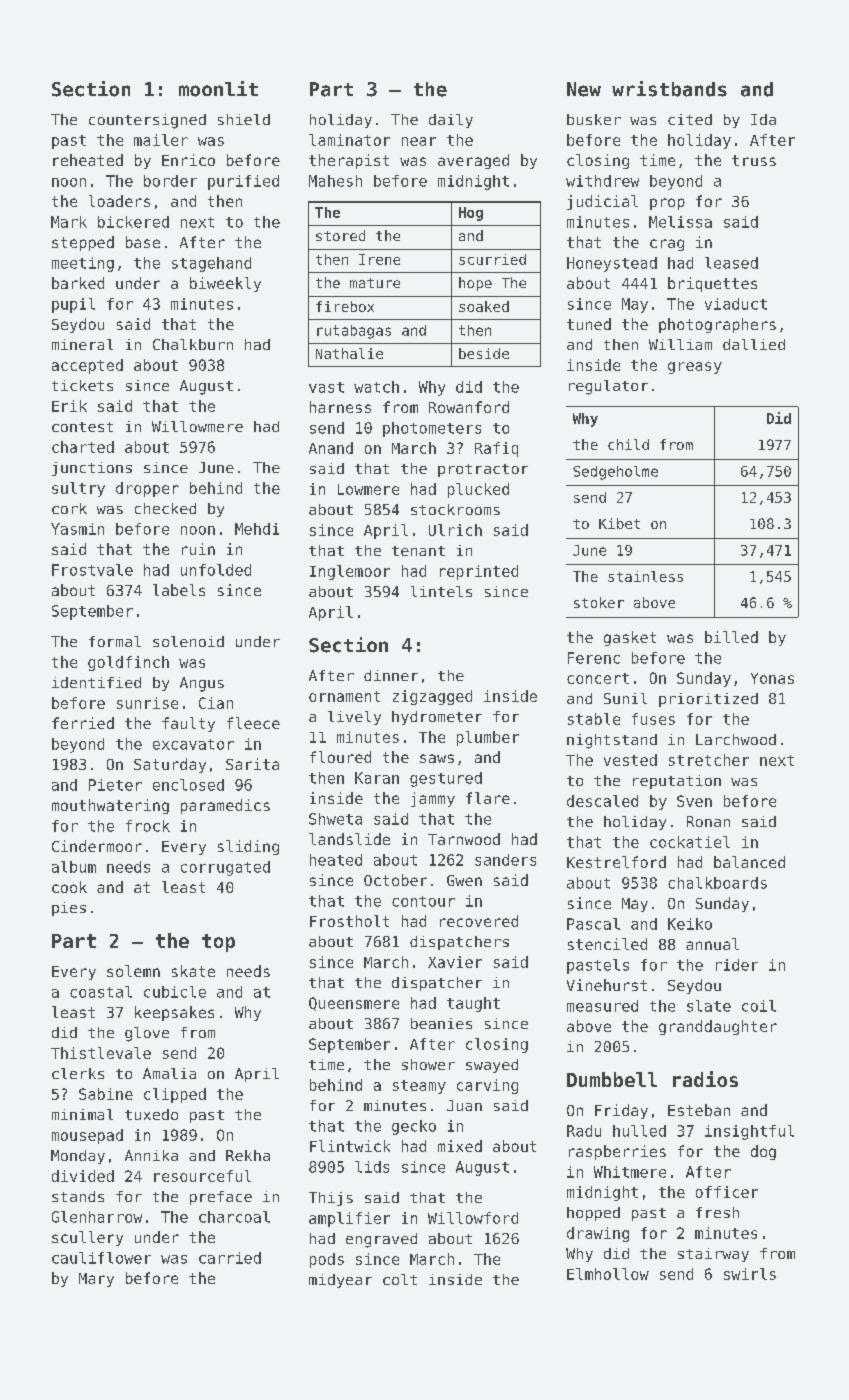 This document has width=849, height=1400. Describe the element at coordinates (484, 353) in the document. I see `beside` at that location.
